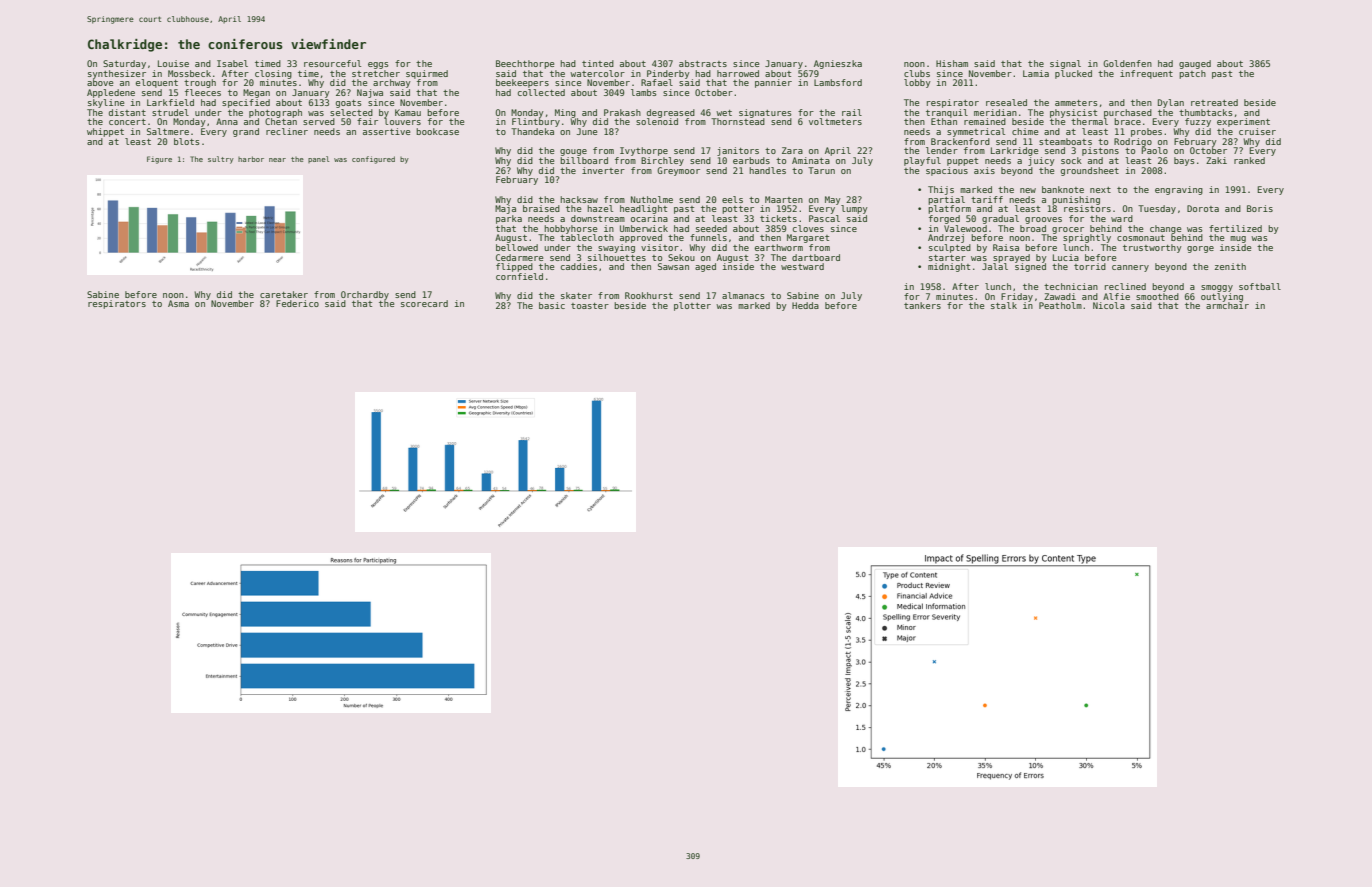 The width and height of the screenshot is (1372, 887). Describe the element at coordinates (579, 199) in the screenshot. I see `hacksaw` at that location.
